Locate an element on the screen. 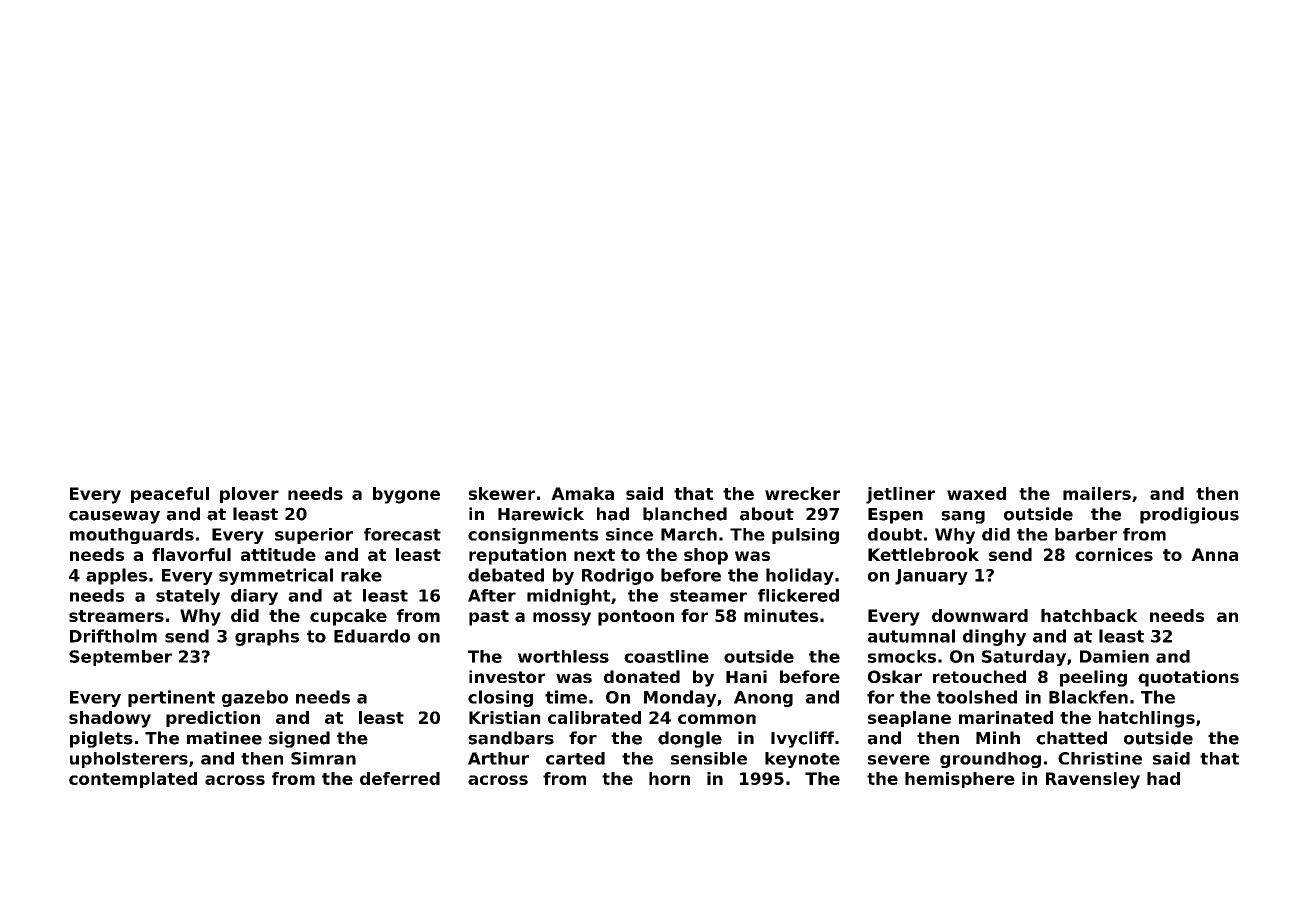 The height and width of the screenshot is (924, 1308). Harewick is located at coordinates (541, 514).
